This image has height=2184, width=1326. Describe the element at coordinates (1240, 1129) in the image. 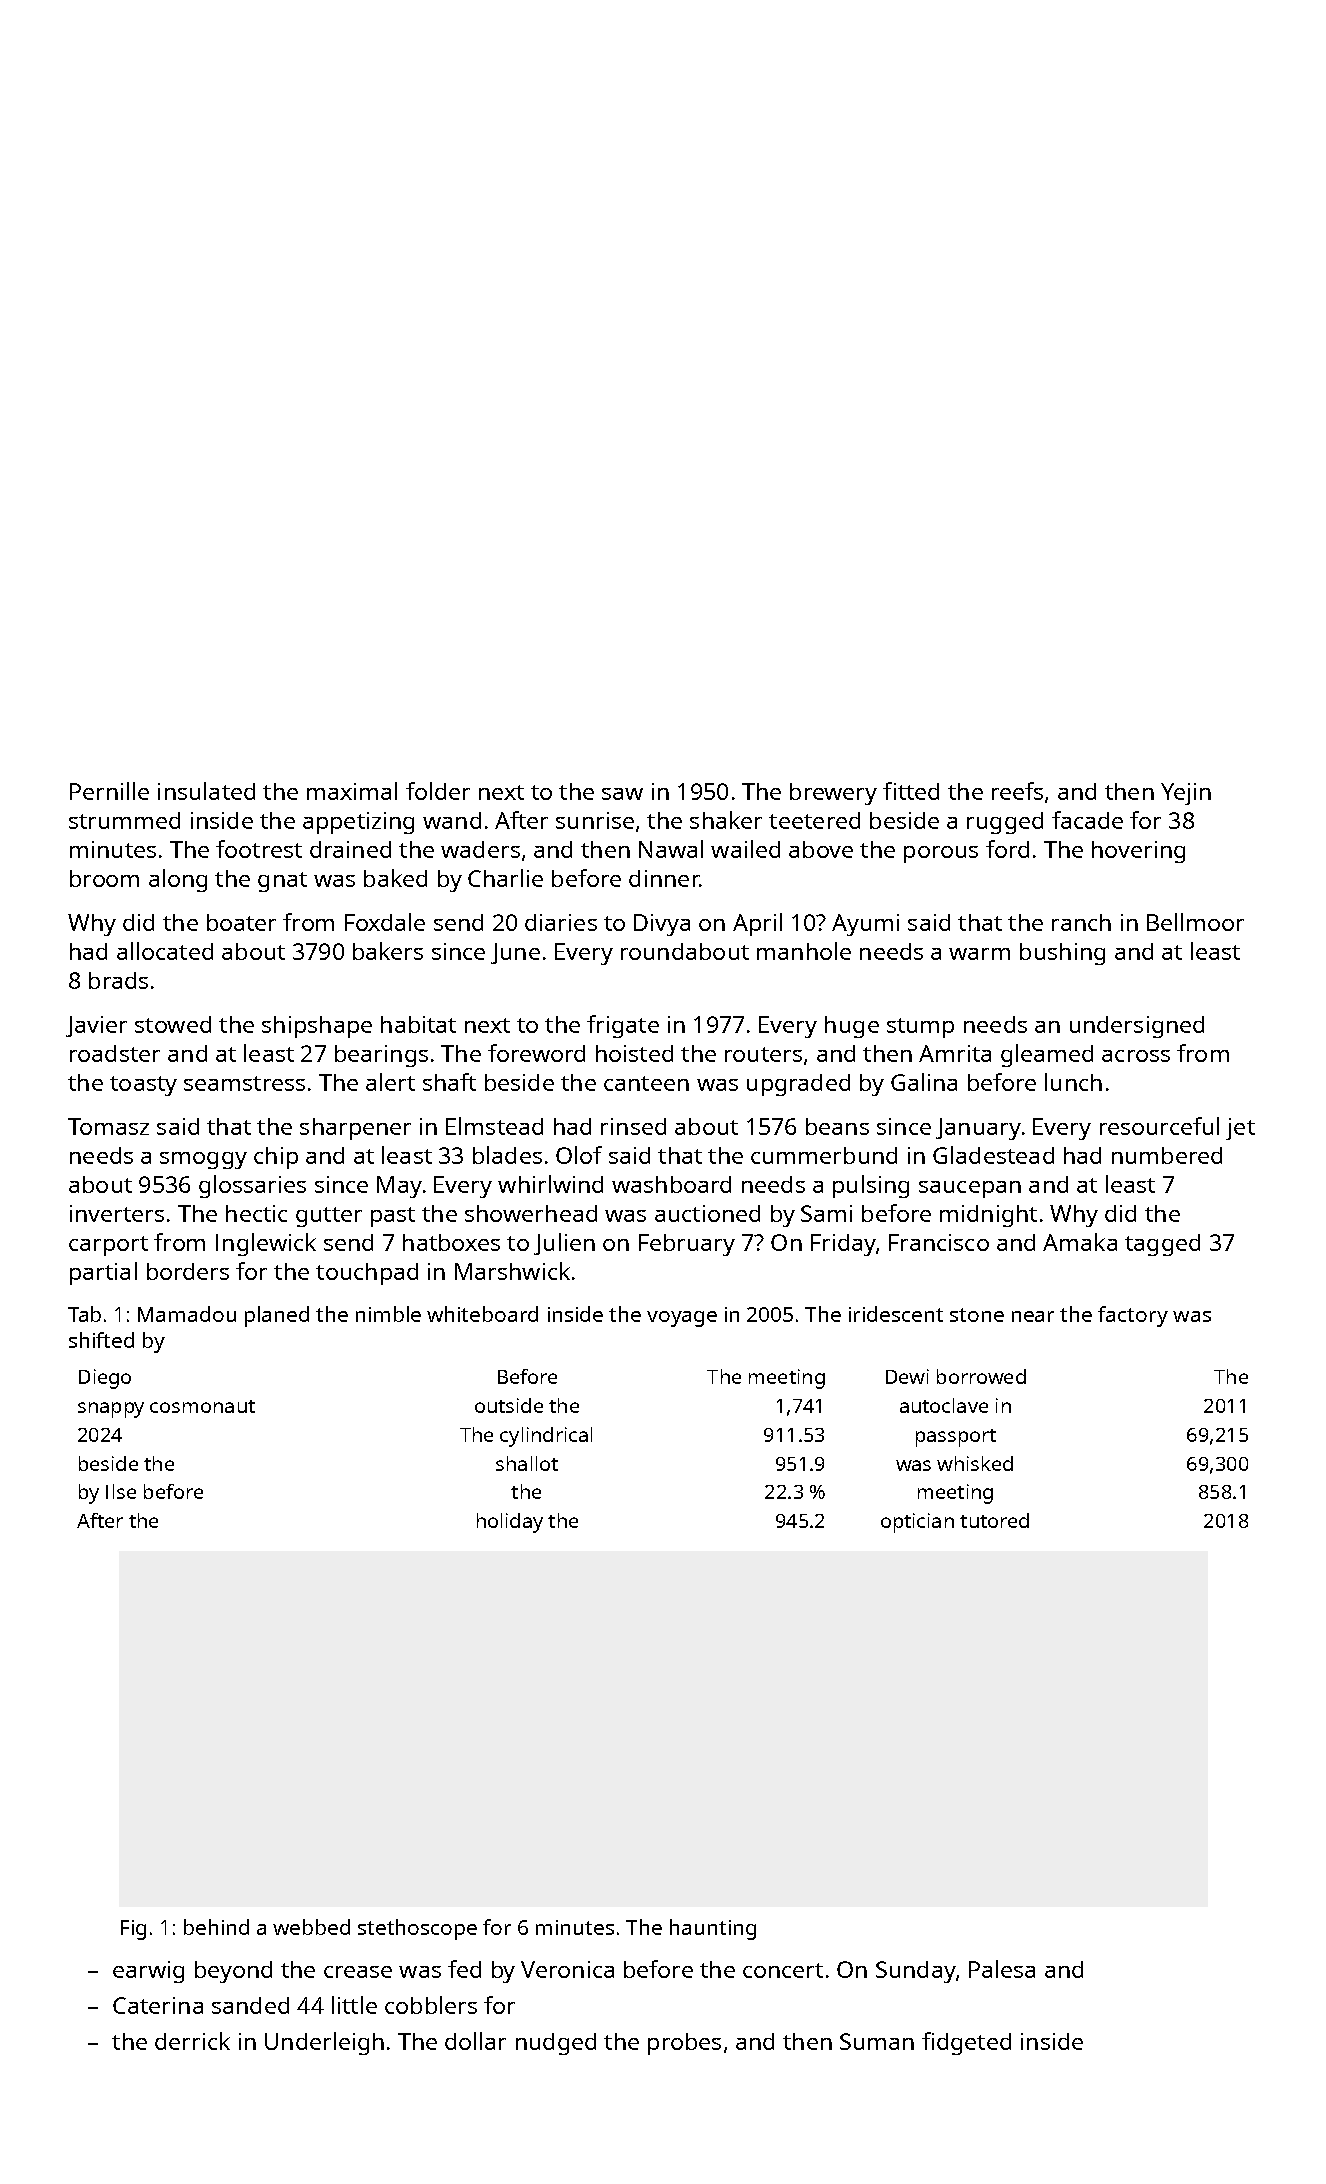

I see `jet` at that location.
